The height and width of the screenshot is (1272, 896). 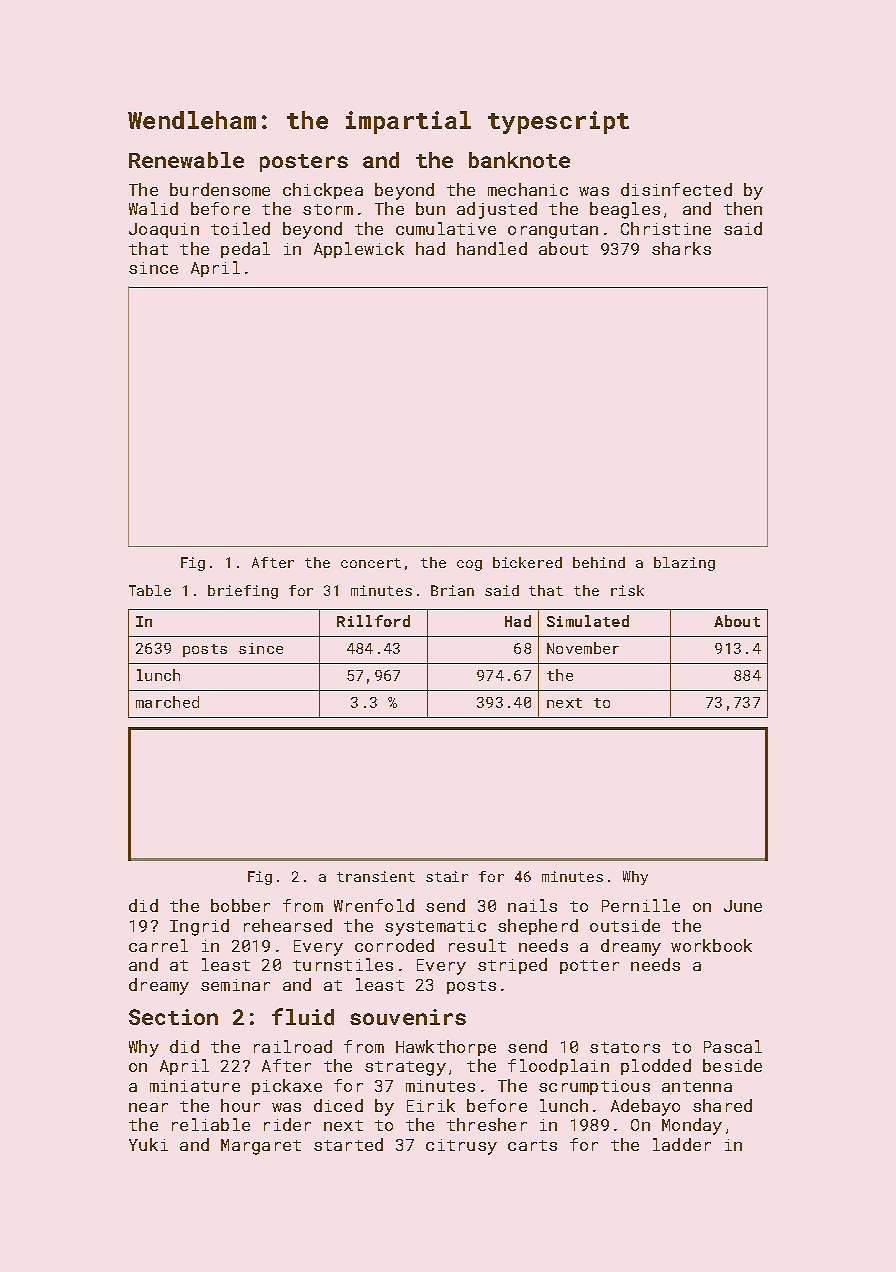 I want to click on toiled, so click(x=240, y=228).
